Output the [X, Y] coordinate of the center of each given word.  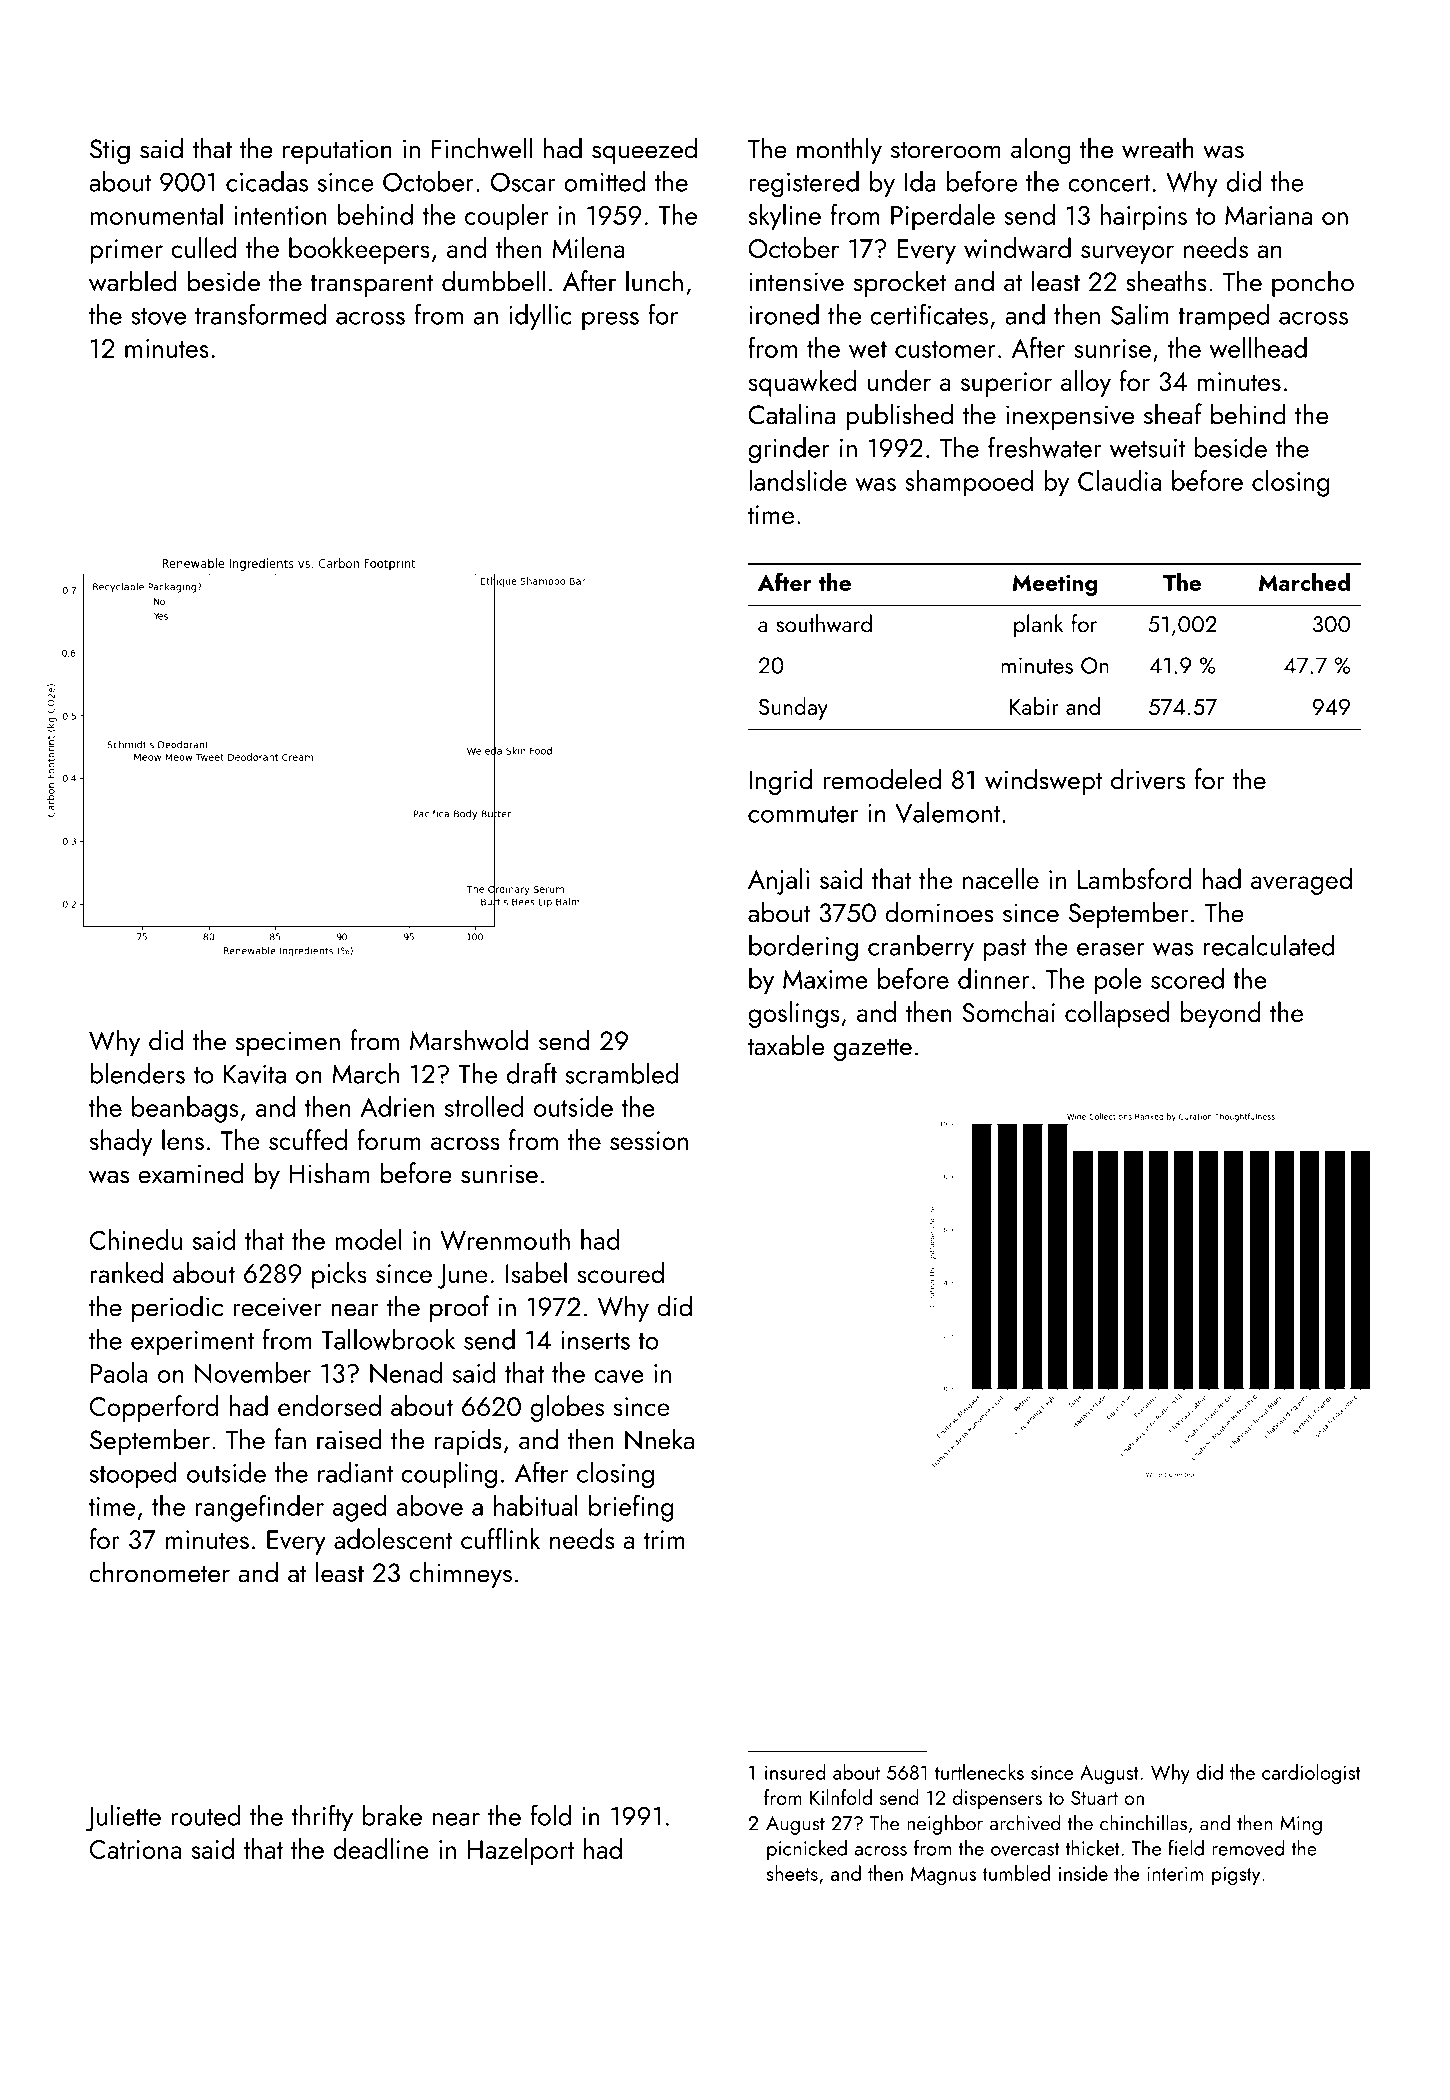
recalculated [1269, 945]
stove [158, 316]
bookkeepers [359, 250]
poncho [1313, 283]
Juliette [123, 1818]
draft [532, 1073]
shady [121, 1142]
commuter [803, 814]
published [899, 416]
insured [795, 1772]
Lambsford [1134, 878]
